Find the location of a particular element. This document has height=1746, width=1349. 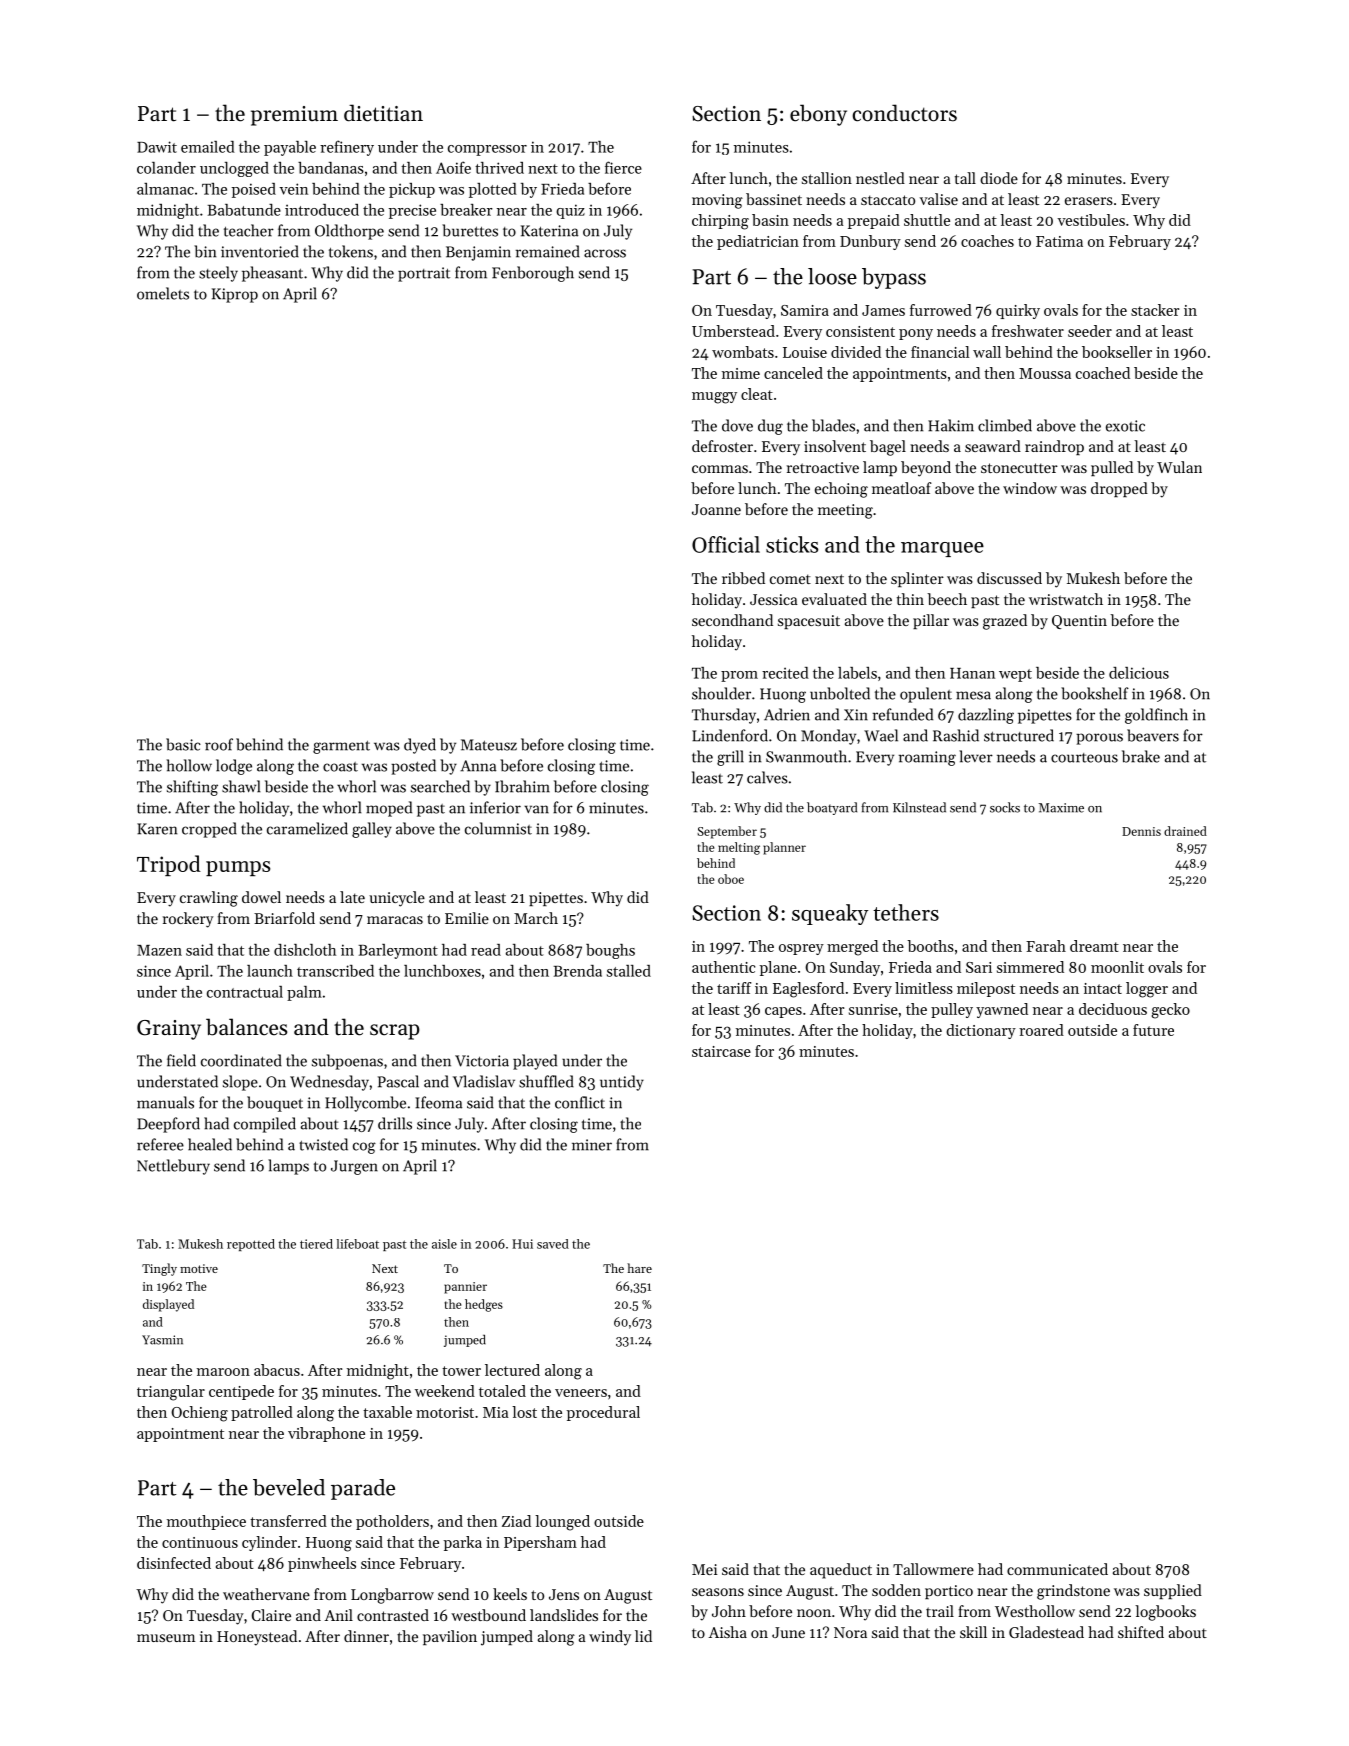

Brenda is located at coordinates (577, 971).
